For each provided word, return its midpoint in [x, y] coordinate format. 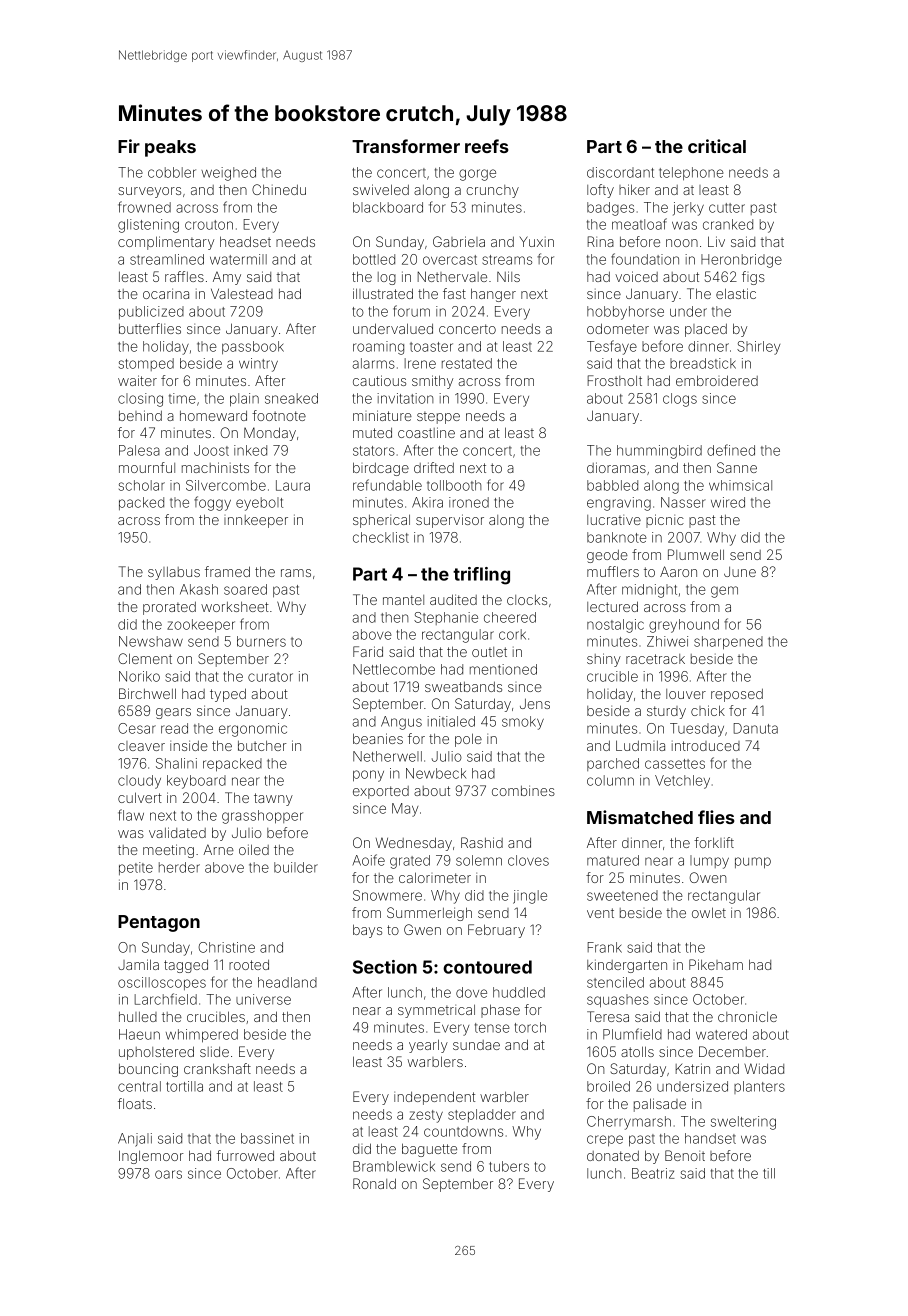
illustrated [383, 293]
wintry [258, 365]
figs [753, 278]
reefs [487, 146]
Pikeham [716, 964]
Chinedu [279, 189]
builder [296, 867]
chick [708, 710]
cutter [727, 208]
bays [367, 931]
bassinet [267, 1138]
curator [270, 677]
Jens [535, 703]
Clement [145, 658]
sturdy [666, 712]
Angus [401, 723]
